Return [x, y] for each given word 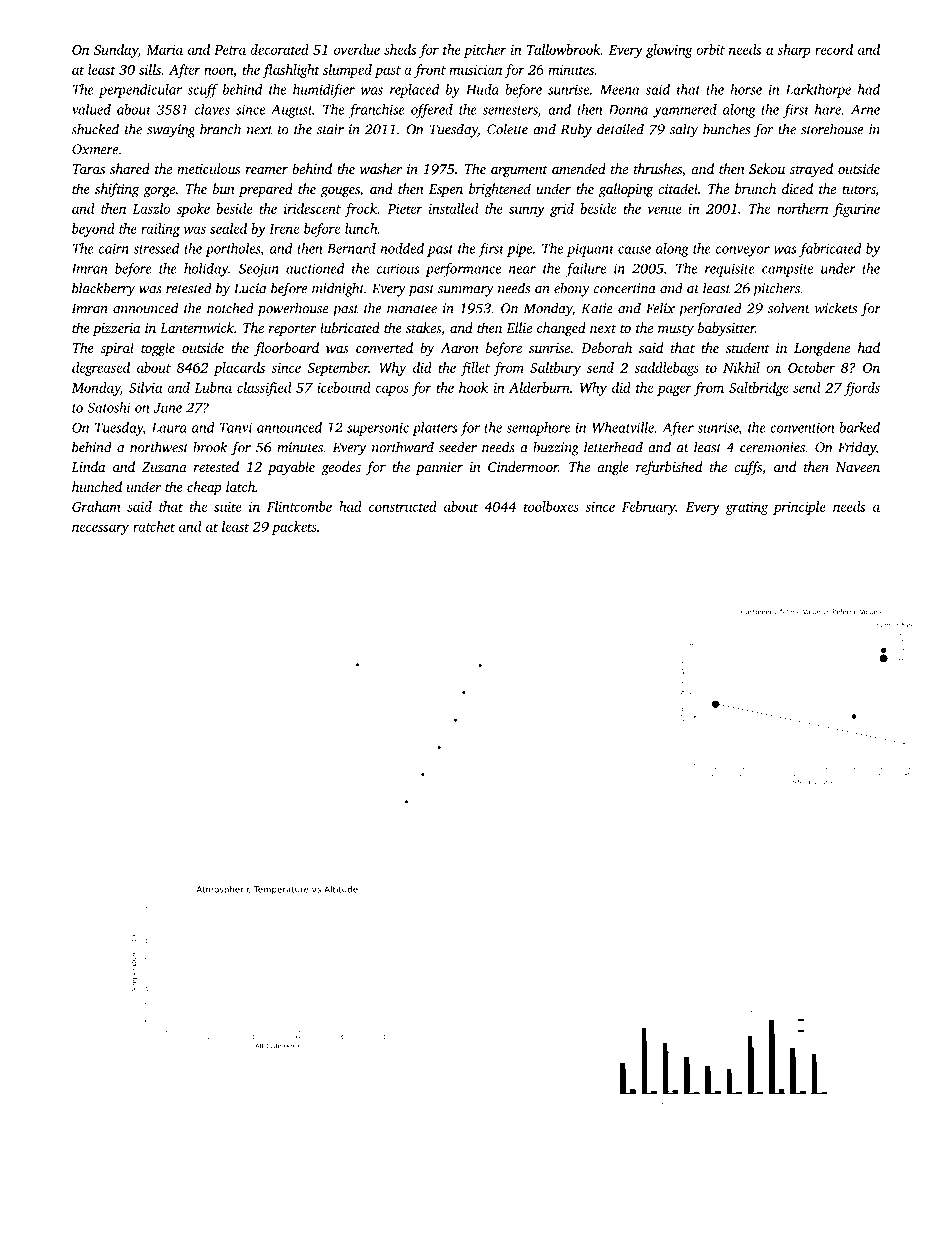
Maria [164, 50]
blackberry [103, 289]
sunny [527, 211]
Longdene [822, 349]
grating [747, 508]
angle [613, 468]
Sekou [767, 168]
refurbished [669, 468]
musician [475, 70]
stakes [423, 327]
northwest [159, 447]
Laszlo [151, 208]
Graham [96, 506]
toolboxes [551, 506]
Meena [619, 90]
